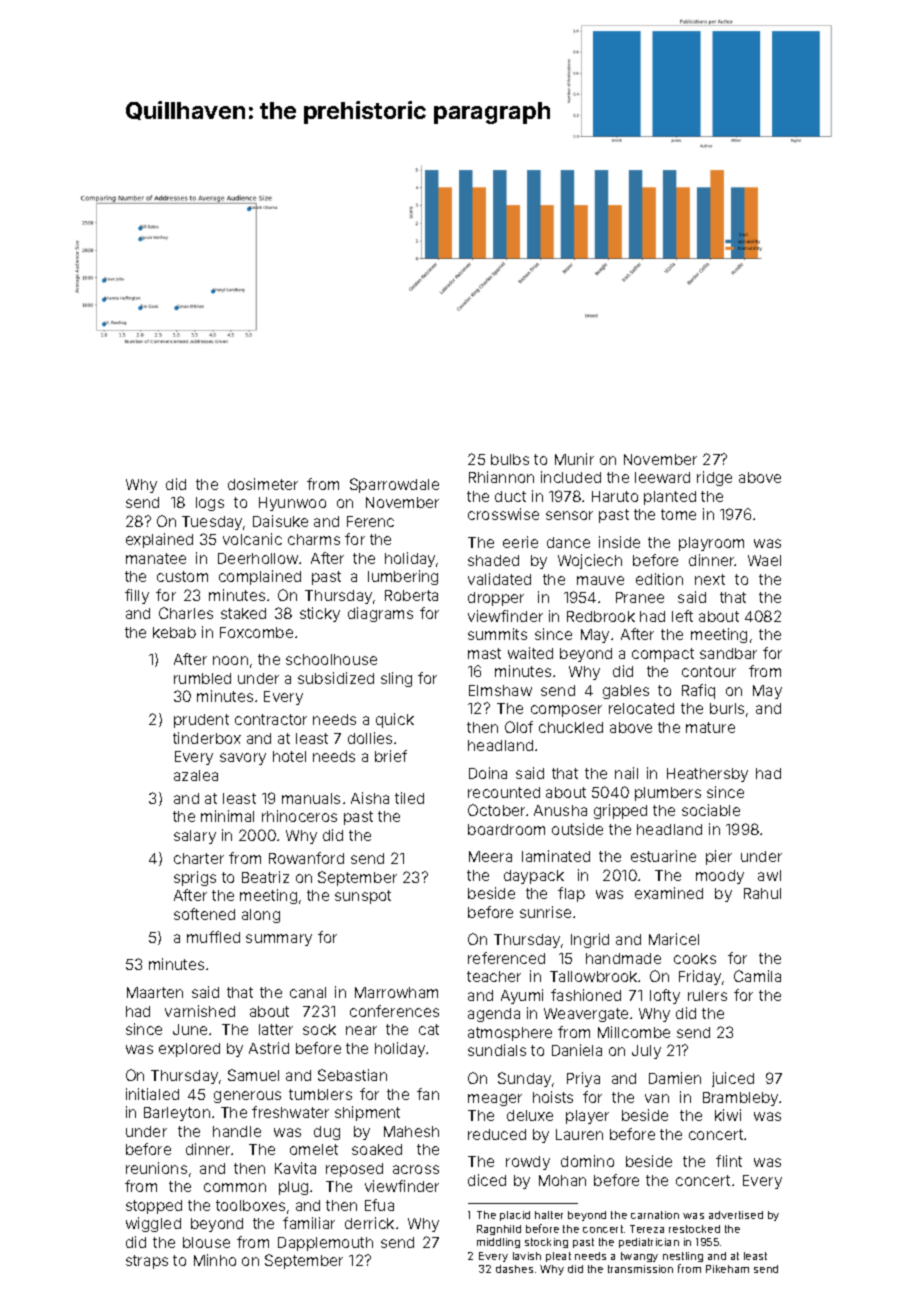  Describe the element at coordinates (152, 1094) in the document. I see `initialed` at that location.
